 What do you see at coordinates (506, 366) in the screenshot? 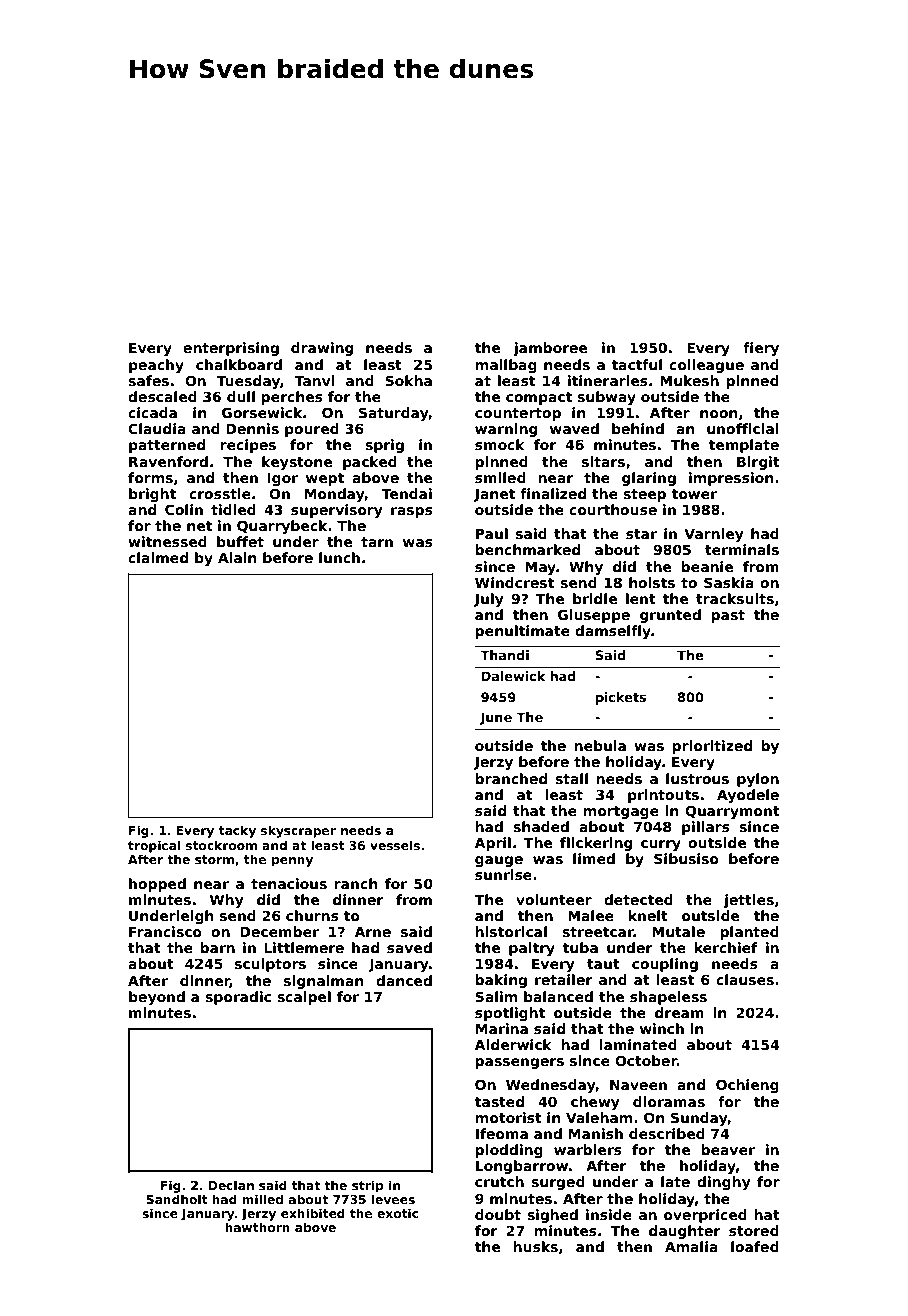
I see `mailbag` at bounding box center [506, 366].
